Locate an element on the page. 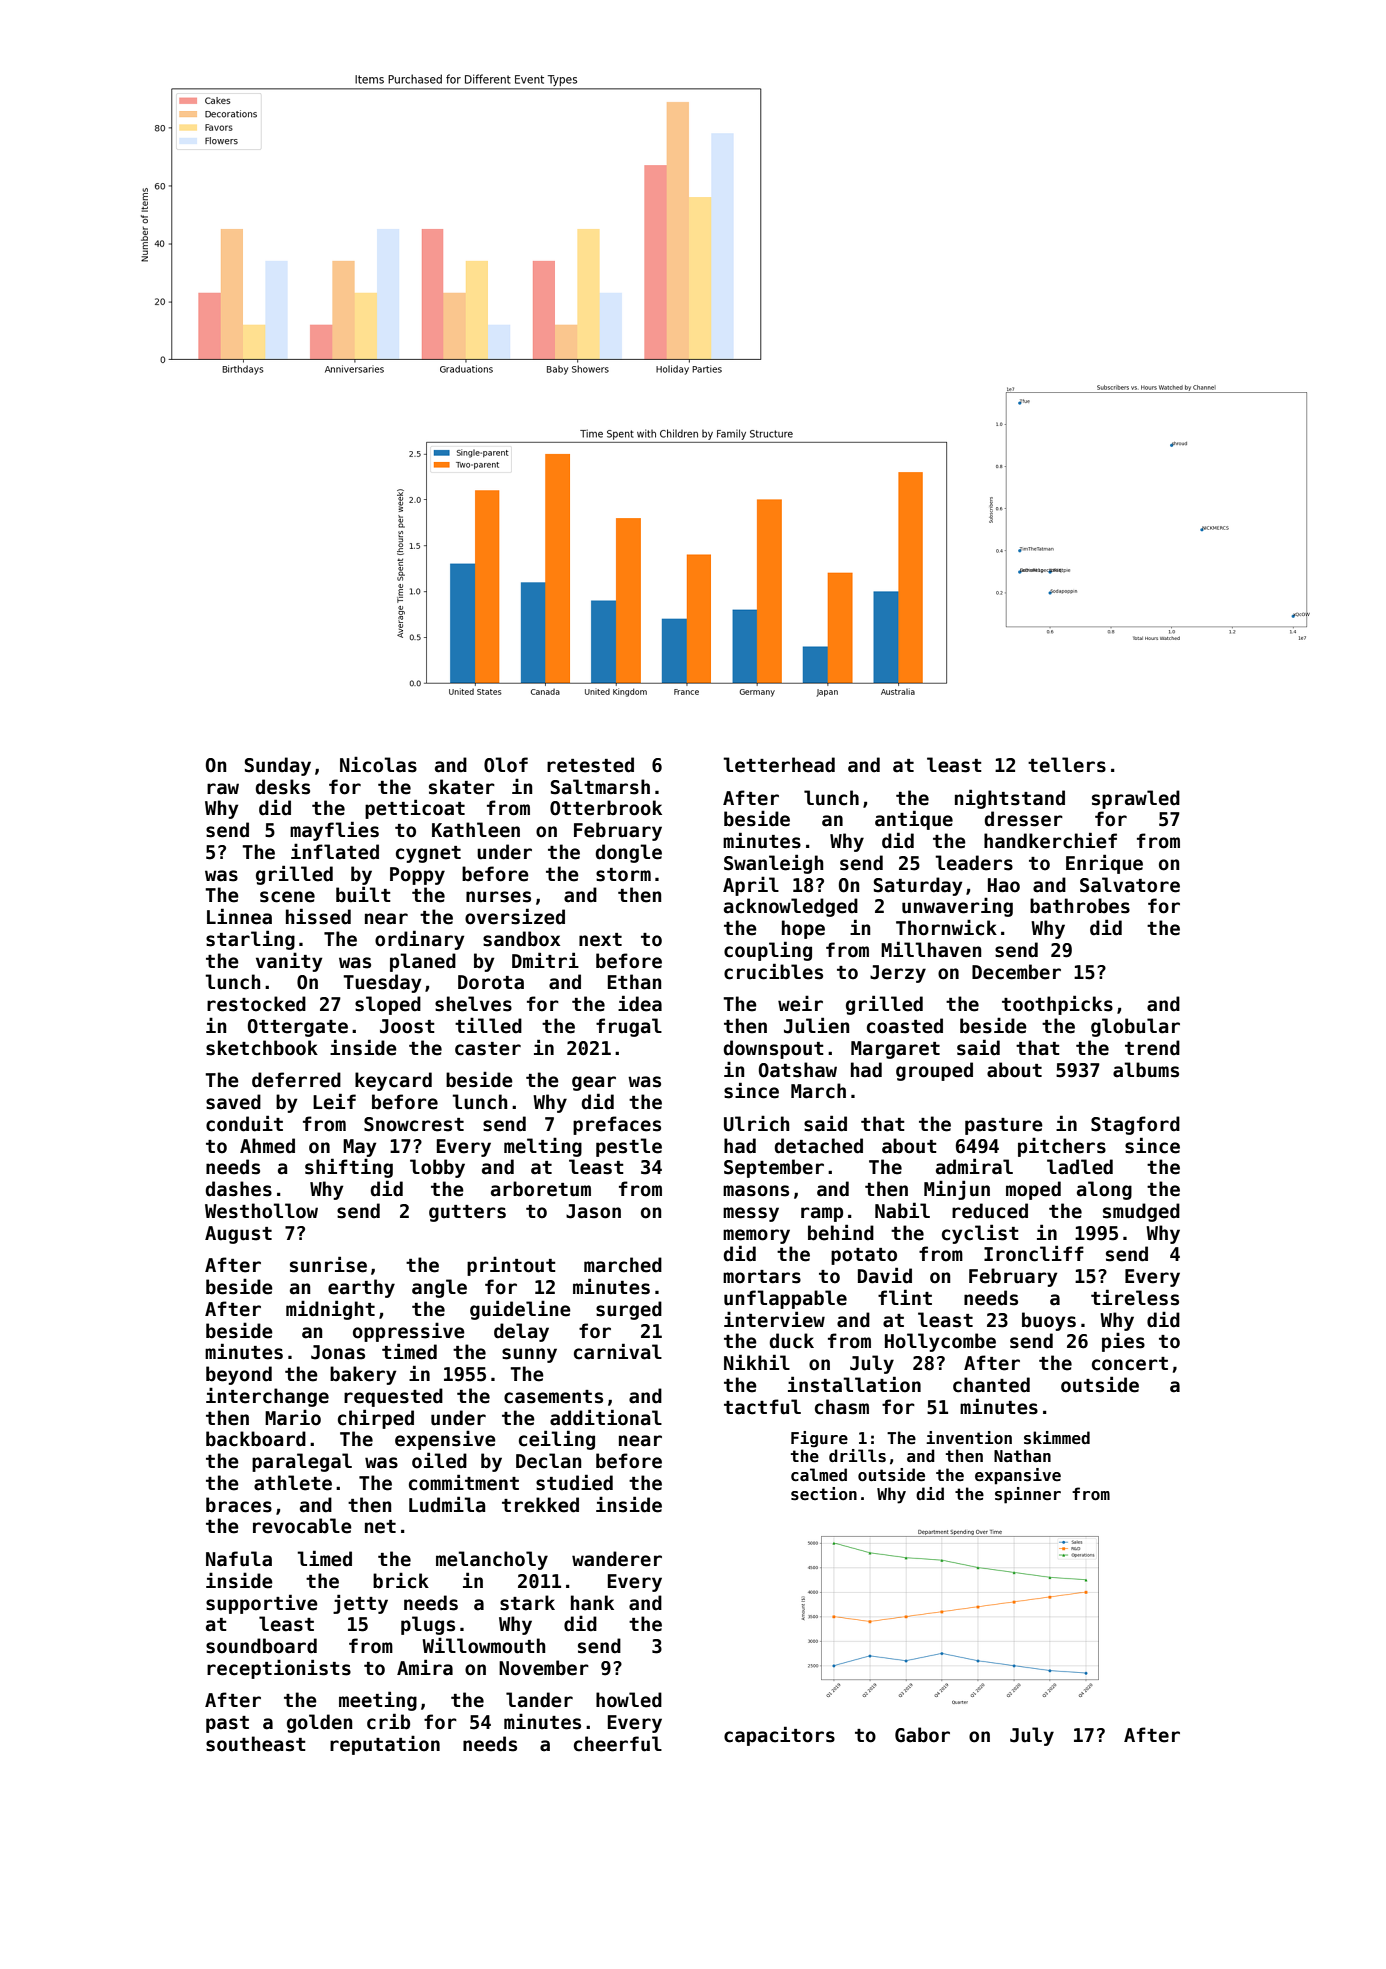 The height and width of the document is (1969, 1386). chanted is located at coordinates (991, 1385).
